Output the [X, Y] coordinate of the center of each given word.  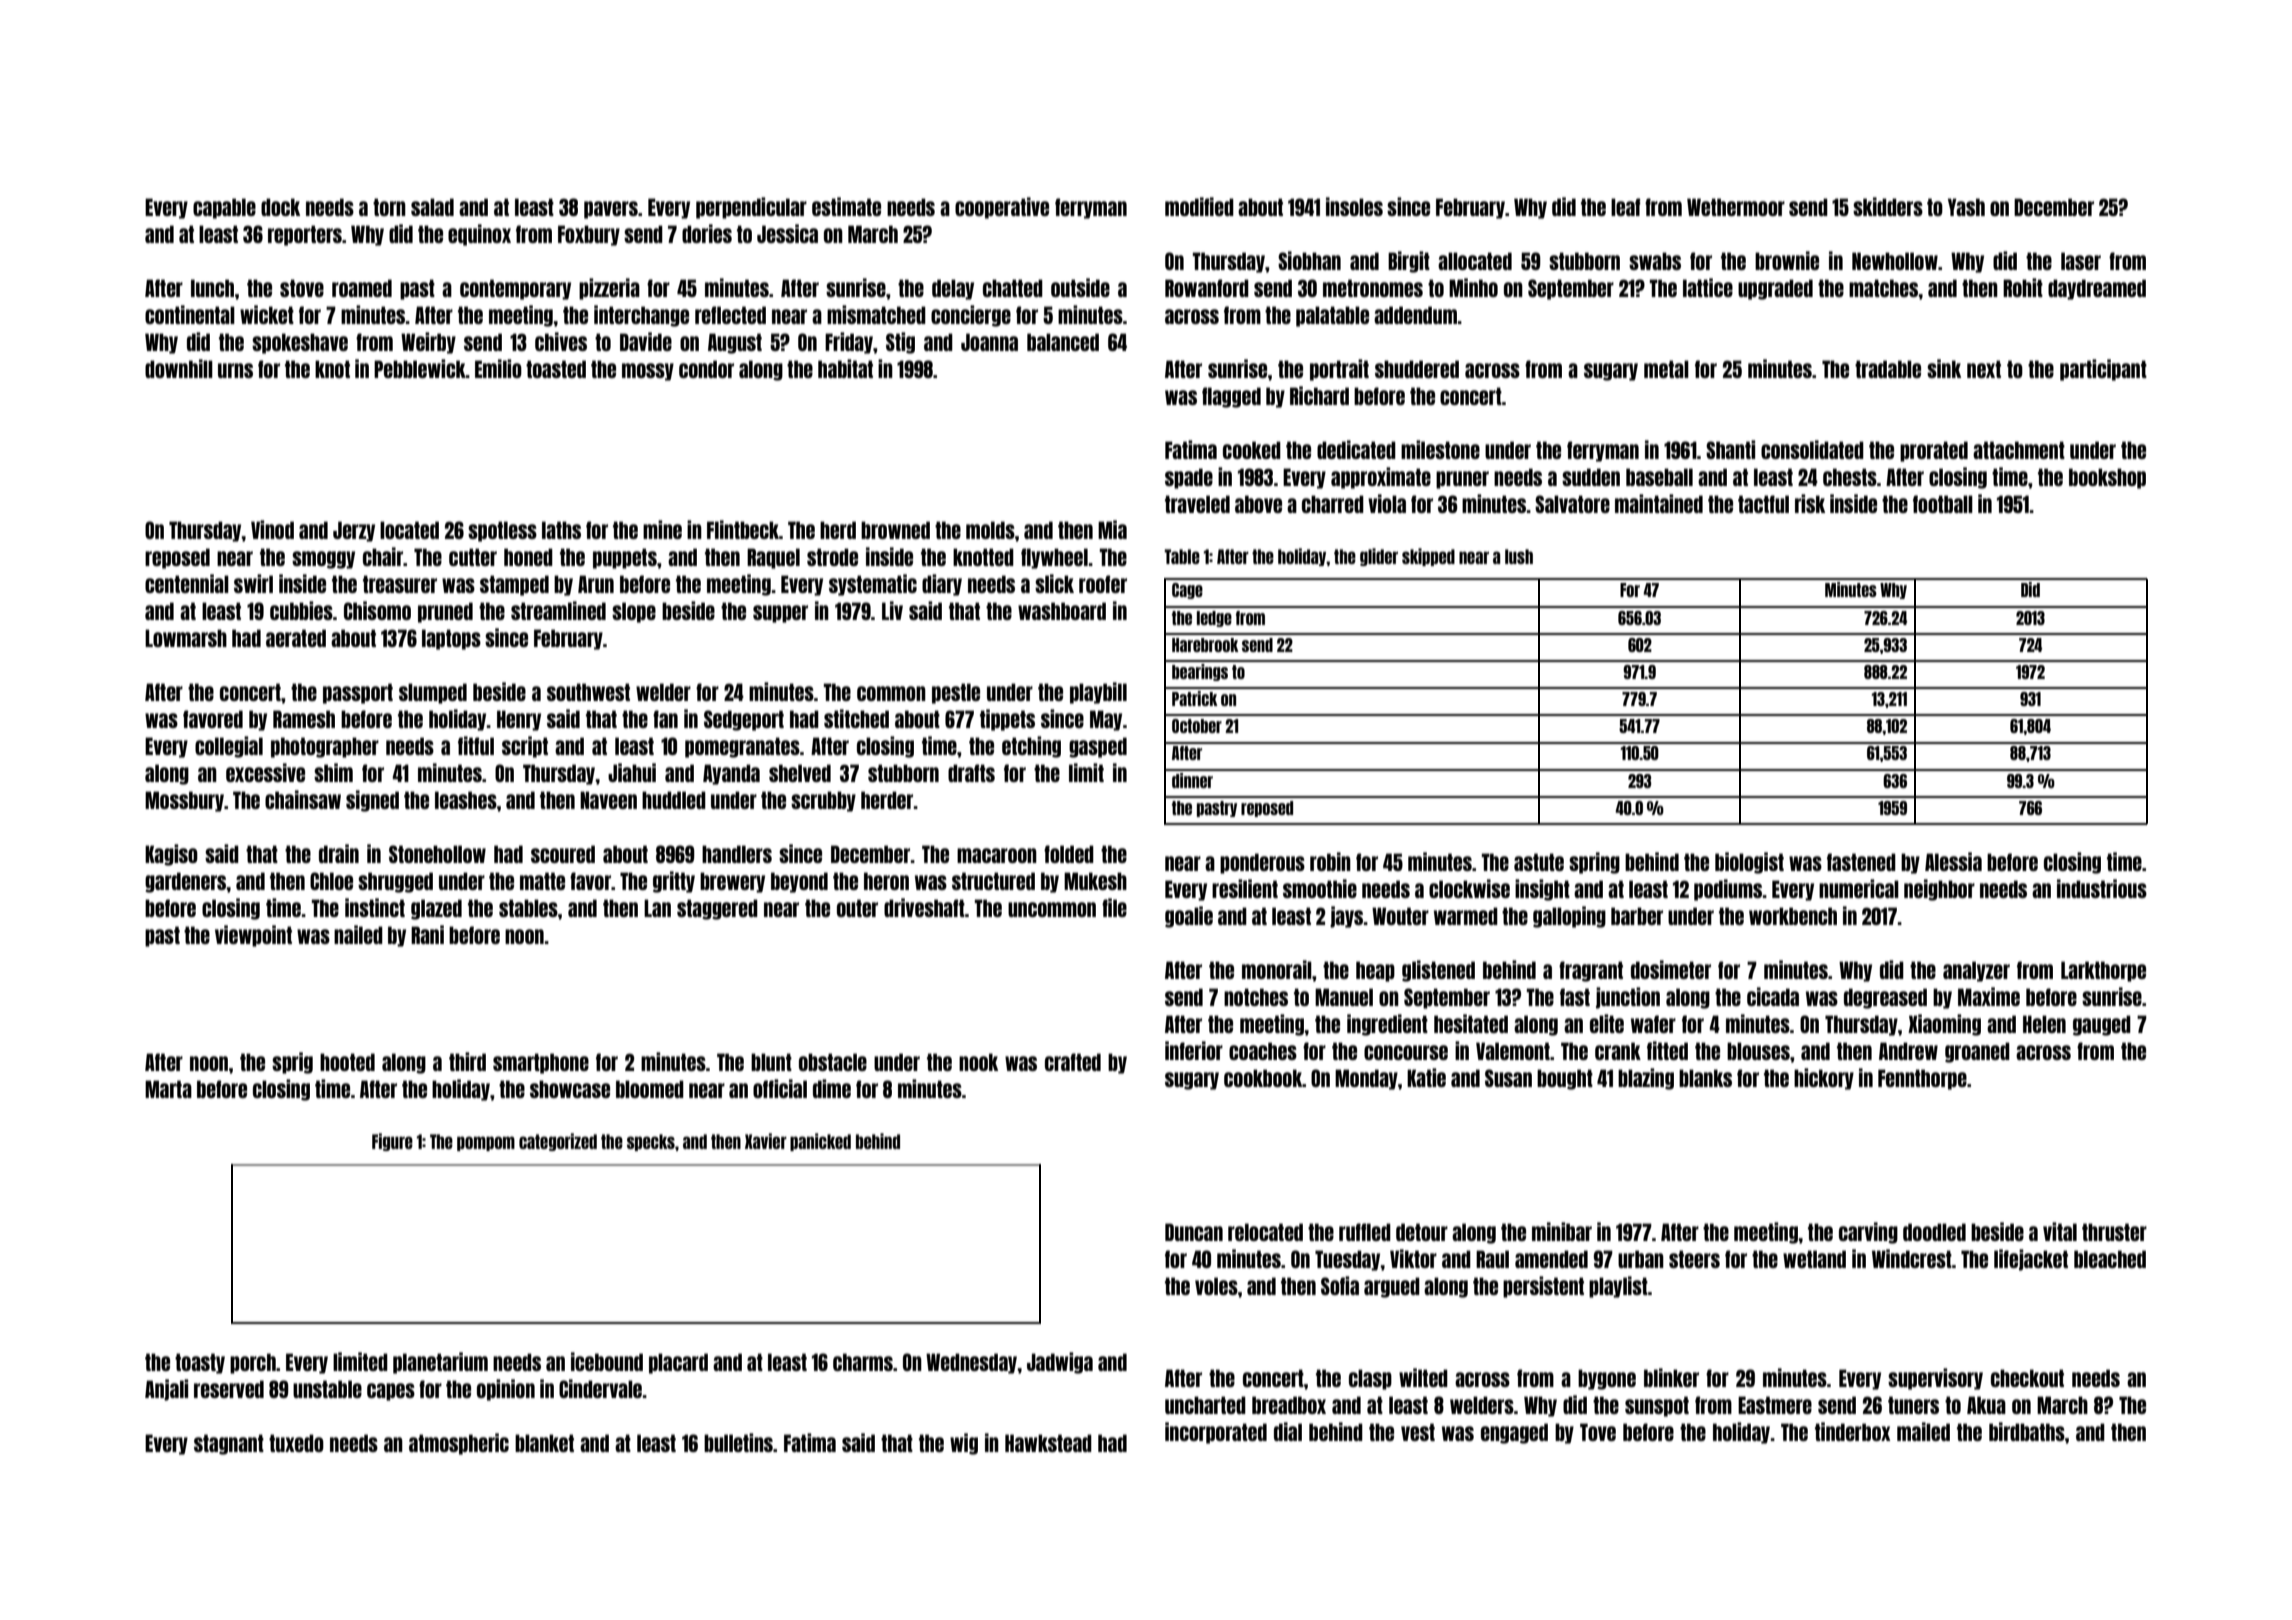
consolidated [1812, 449]
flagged [1231, 397]
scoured [563, 854]
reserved [229, 1389]
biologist [1749, 863]
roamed [362, 288]
